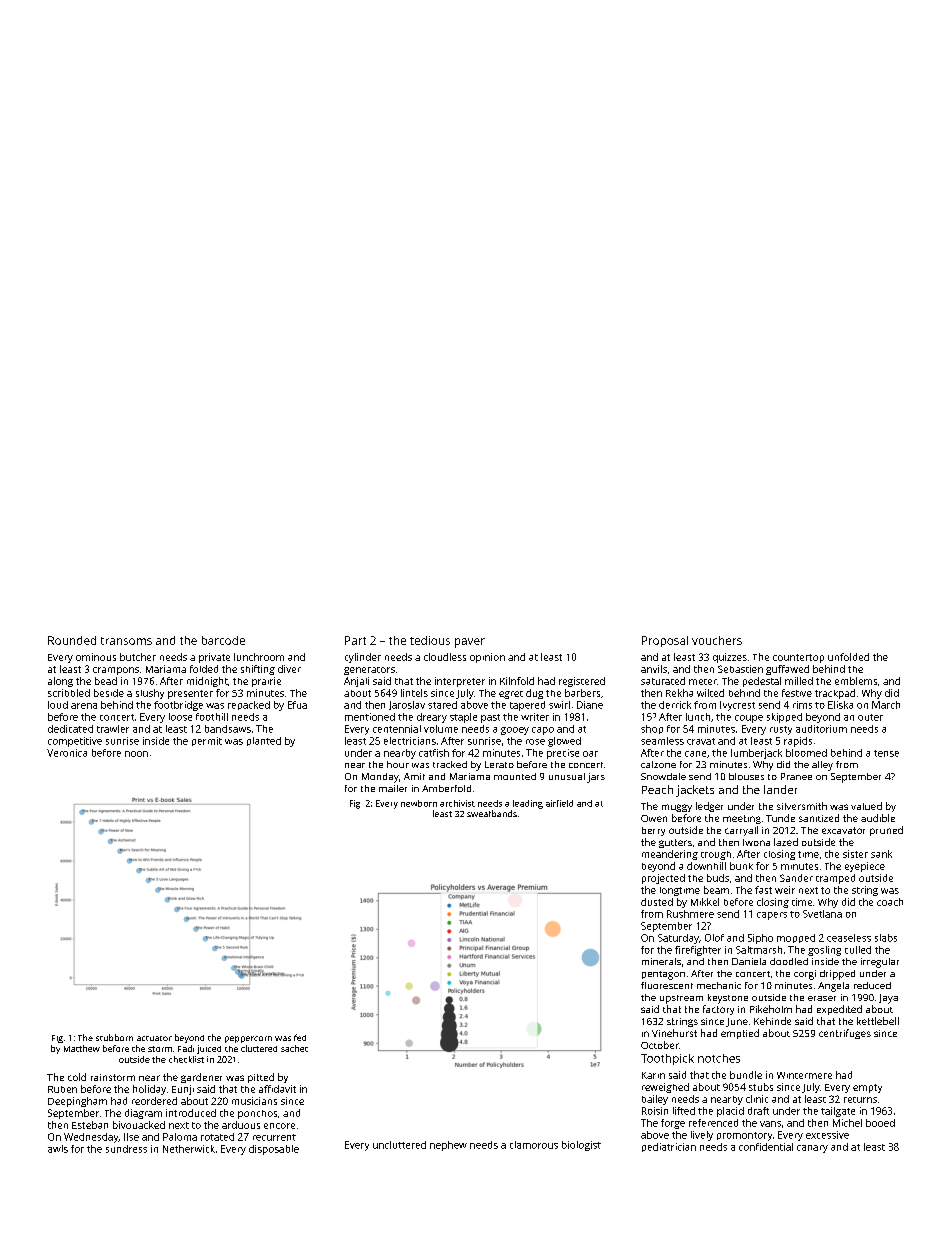 The height and width of the page is (1233, 952). Describe the element at coordinates (717, 640) in the page. I see `vouchers` at that location.
